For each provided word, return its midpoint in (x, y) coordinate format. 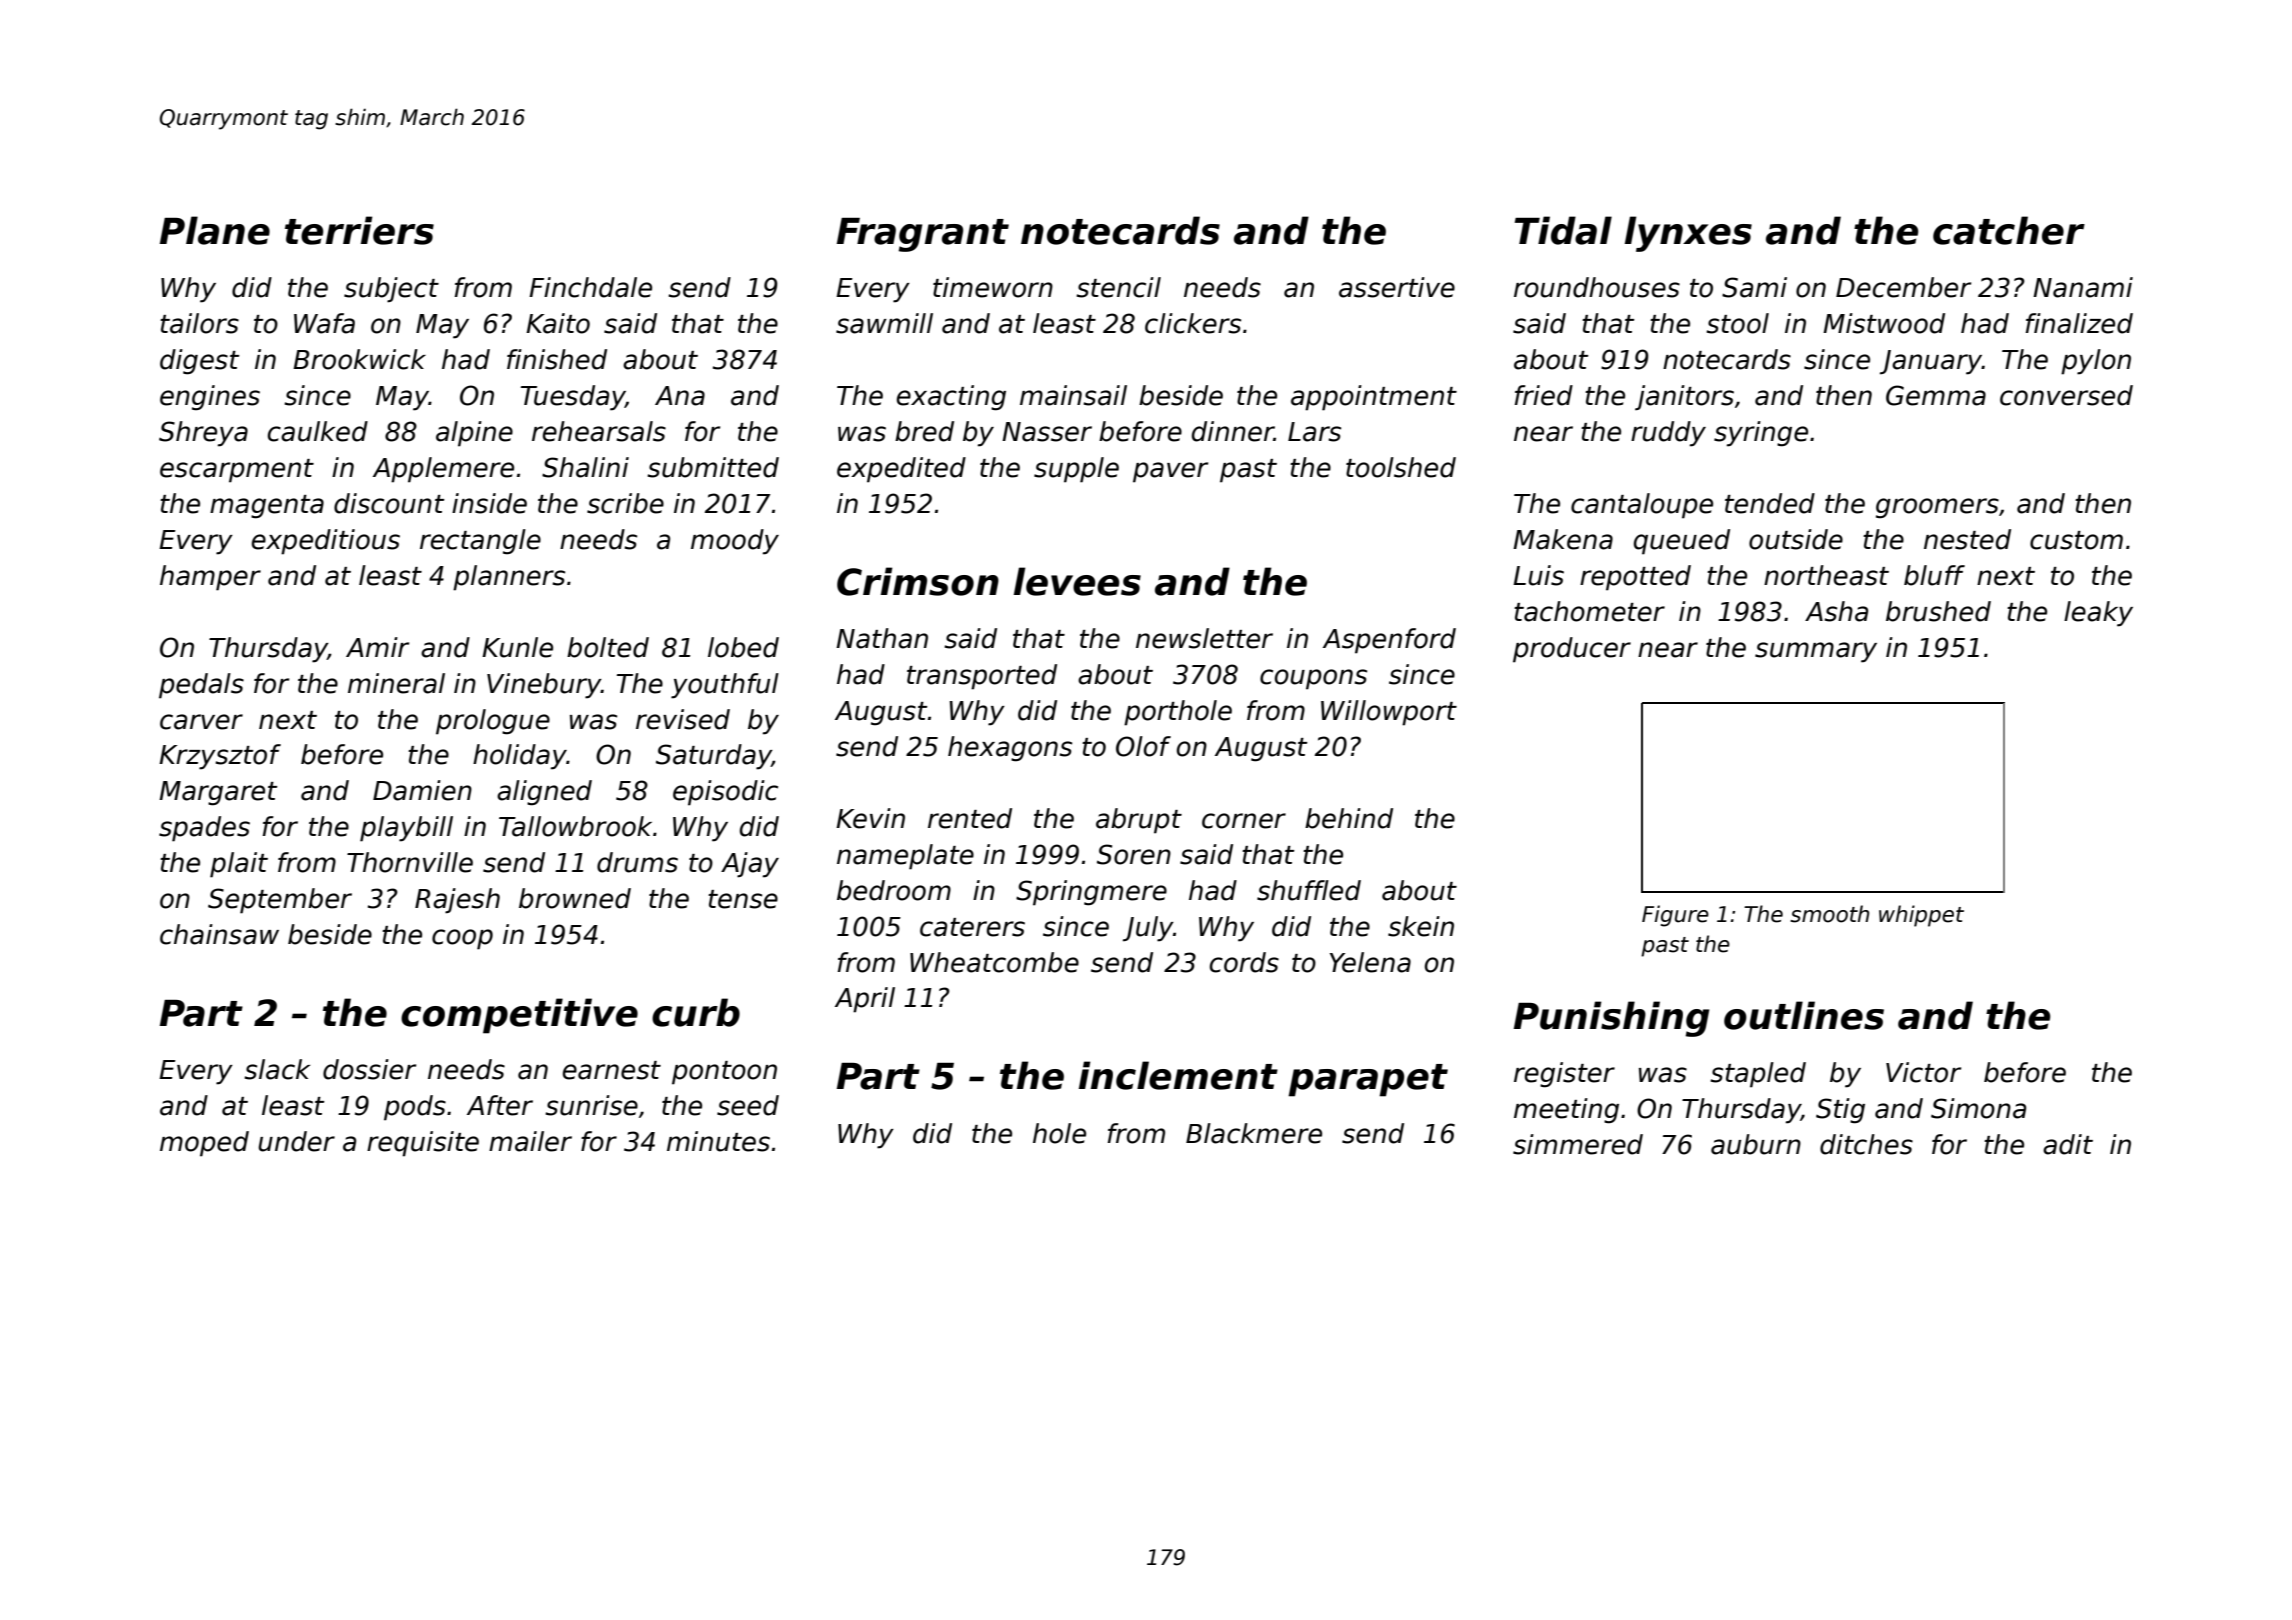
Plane (214, 230)
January (1931, 362)
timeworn (993, 287)
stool (1737, 323)
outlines (1804, 1015)
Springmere (1091, 893)
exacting (951, 398)
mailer (530, 1141)
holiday (520, 757)
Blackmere (1254, 1133)
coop (462, 939)
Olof (1143, 746)
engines (210, 398)
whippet (1921, 916)
